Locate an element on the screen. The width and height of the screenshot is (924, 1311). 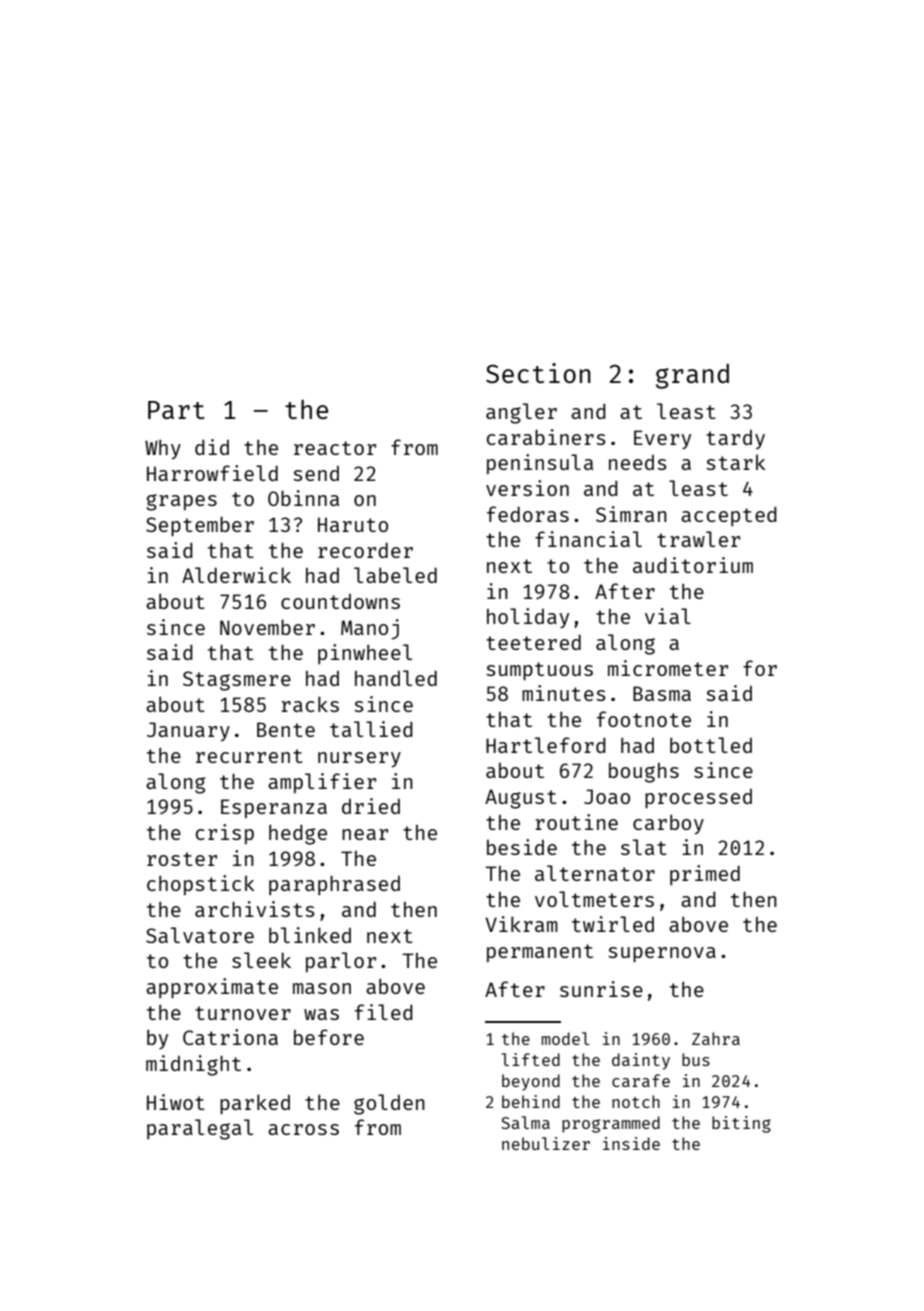
Part is located at coordinates (176, 410).
